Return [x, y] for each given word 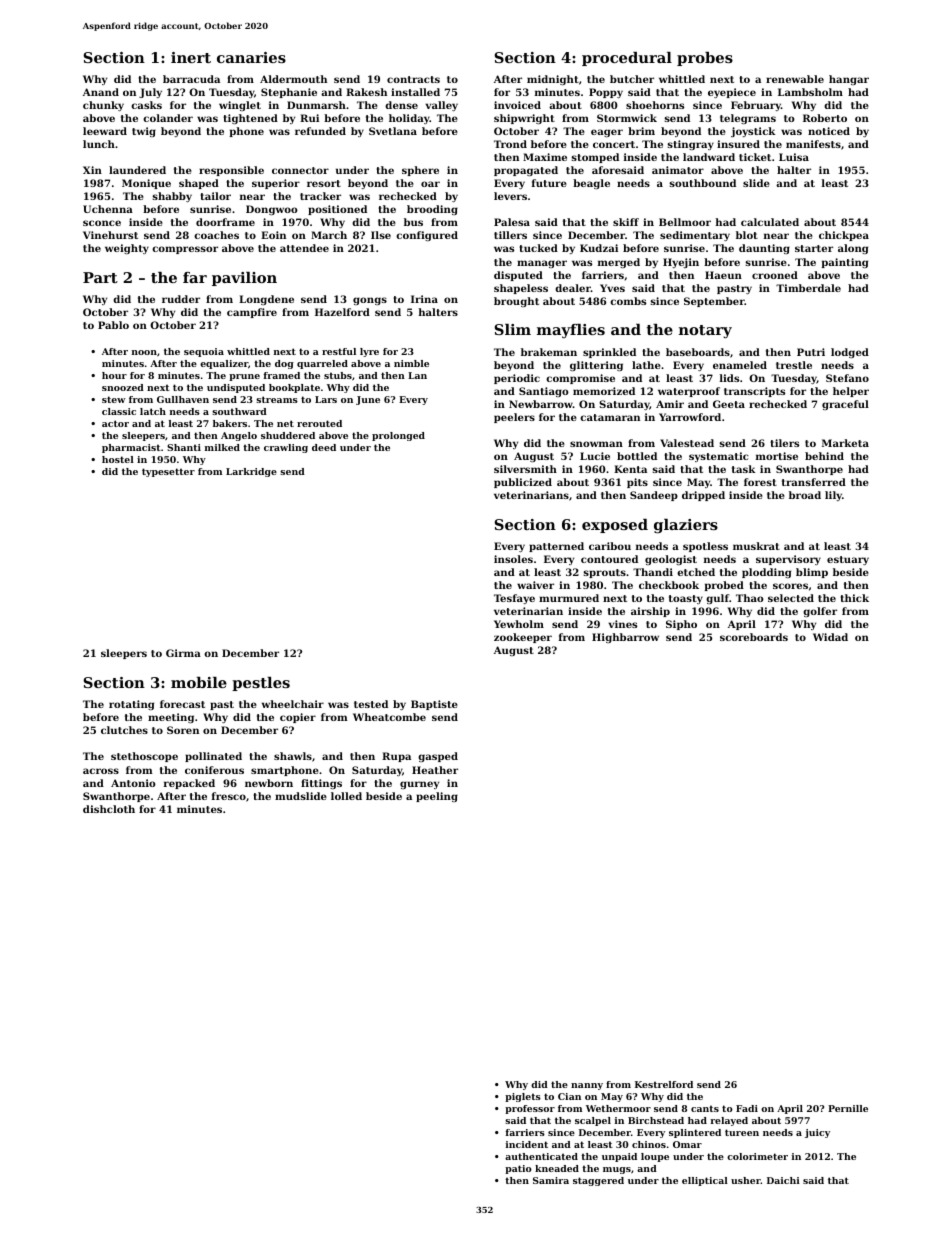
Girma [183, 653]
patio [518, 1169]
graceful [845, 405]
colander [168, 118]
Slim [512, 329]
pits [637, 483]
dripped [703, 496]
